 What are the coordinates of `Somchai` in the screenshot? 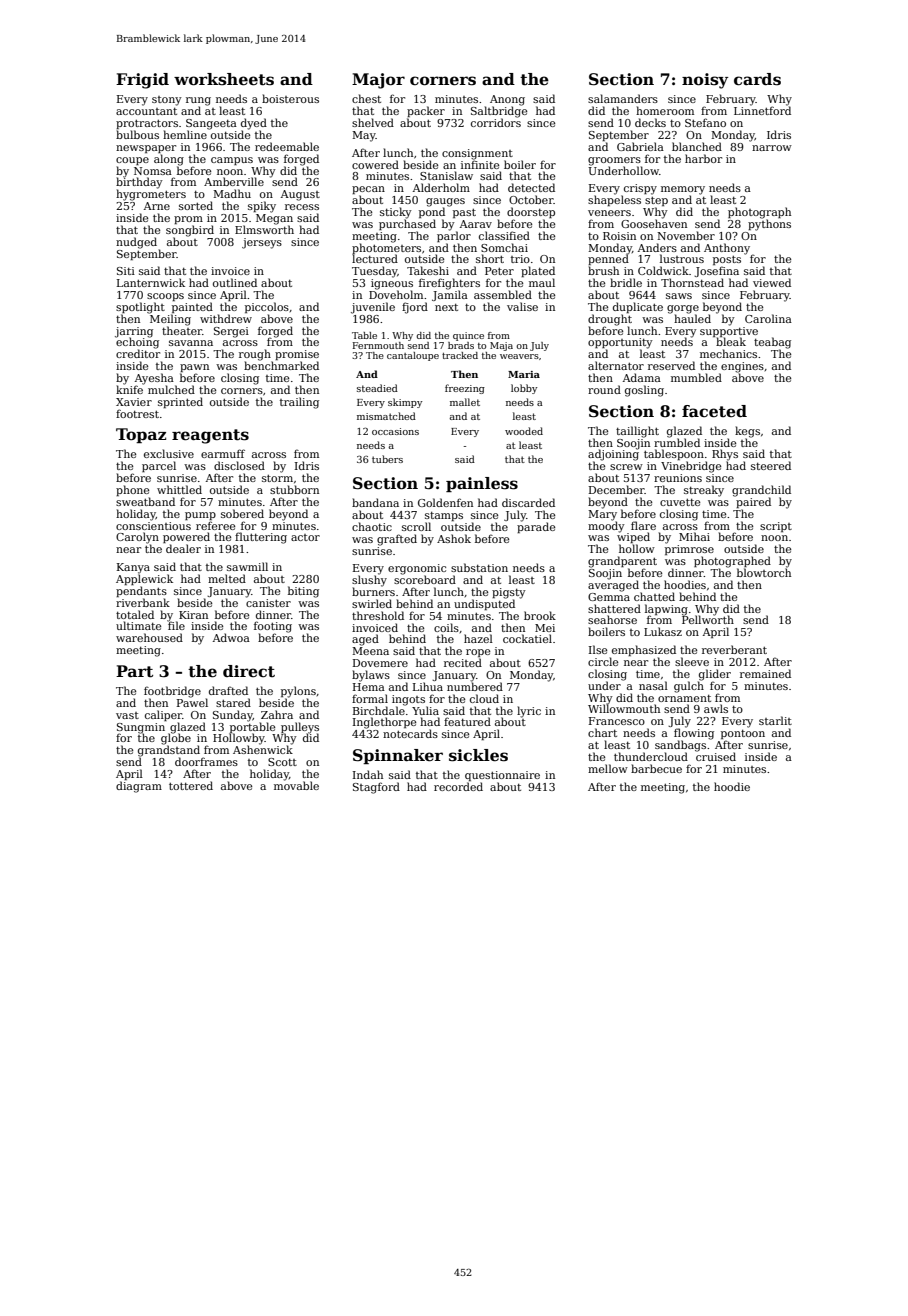 It's located at (504, 247).
